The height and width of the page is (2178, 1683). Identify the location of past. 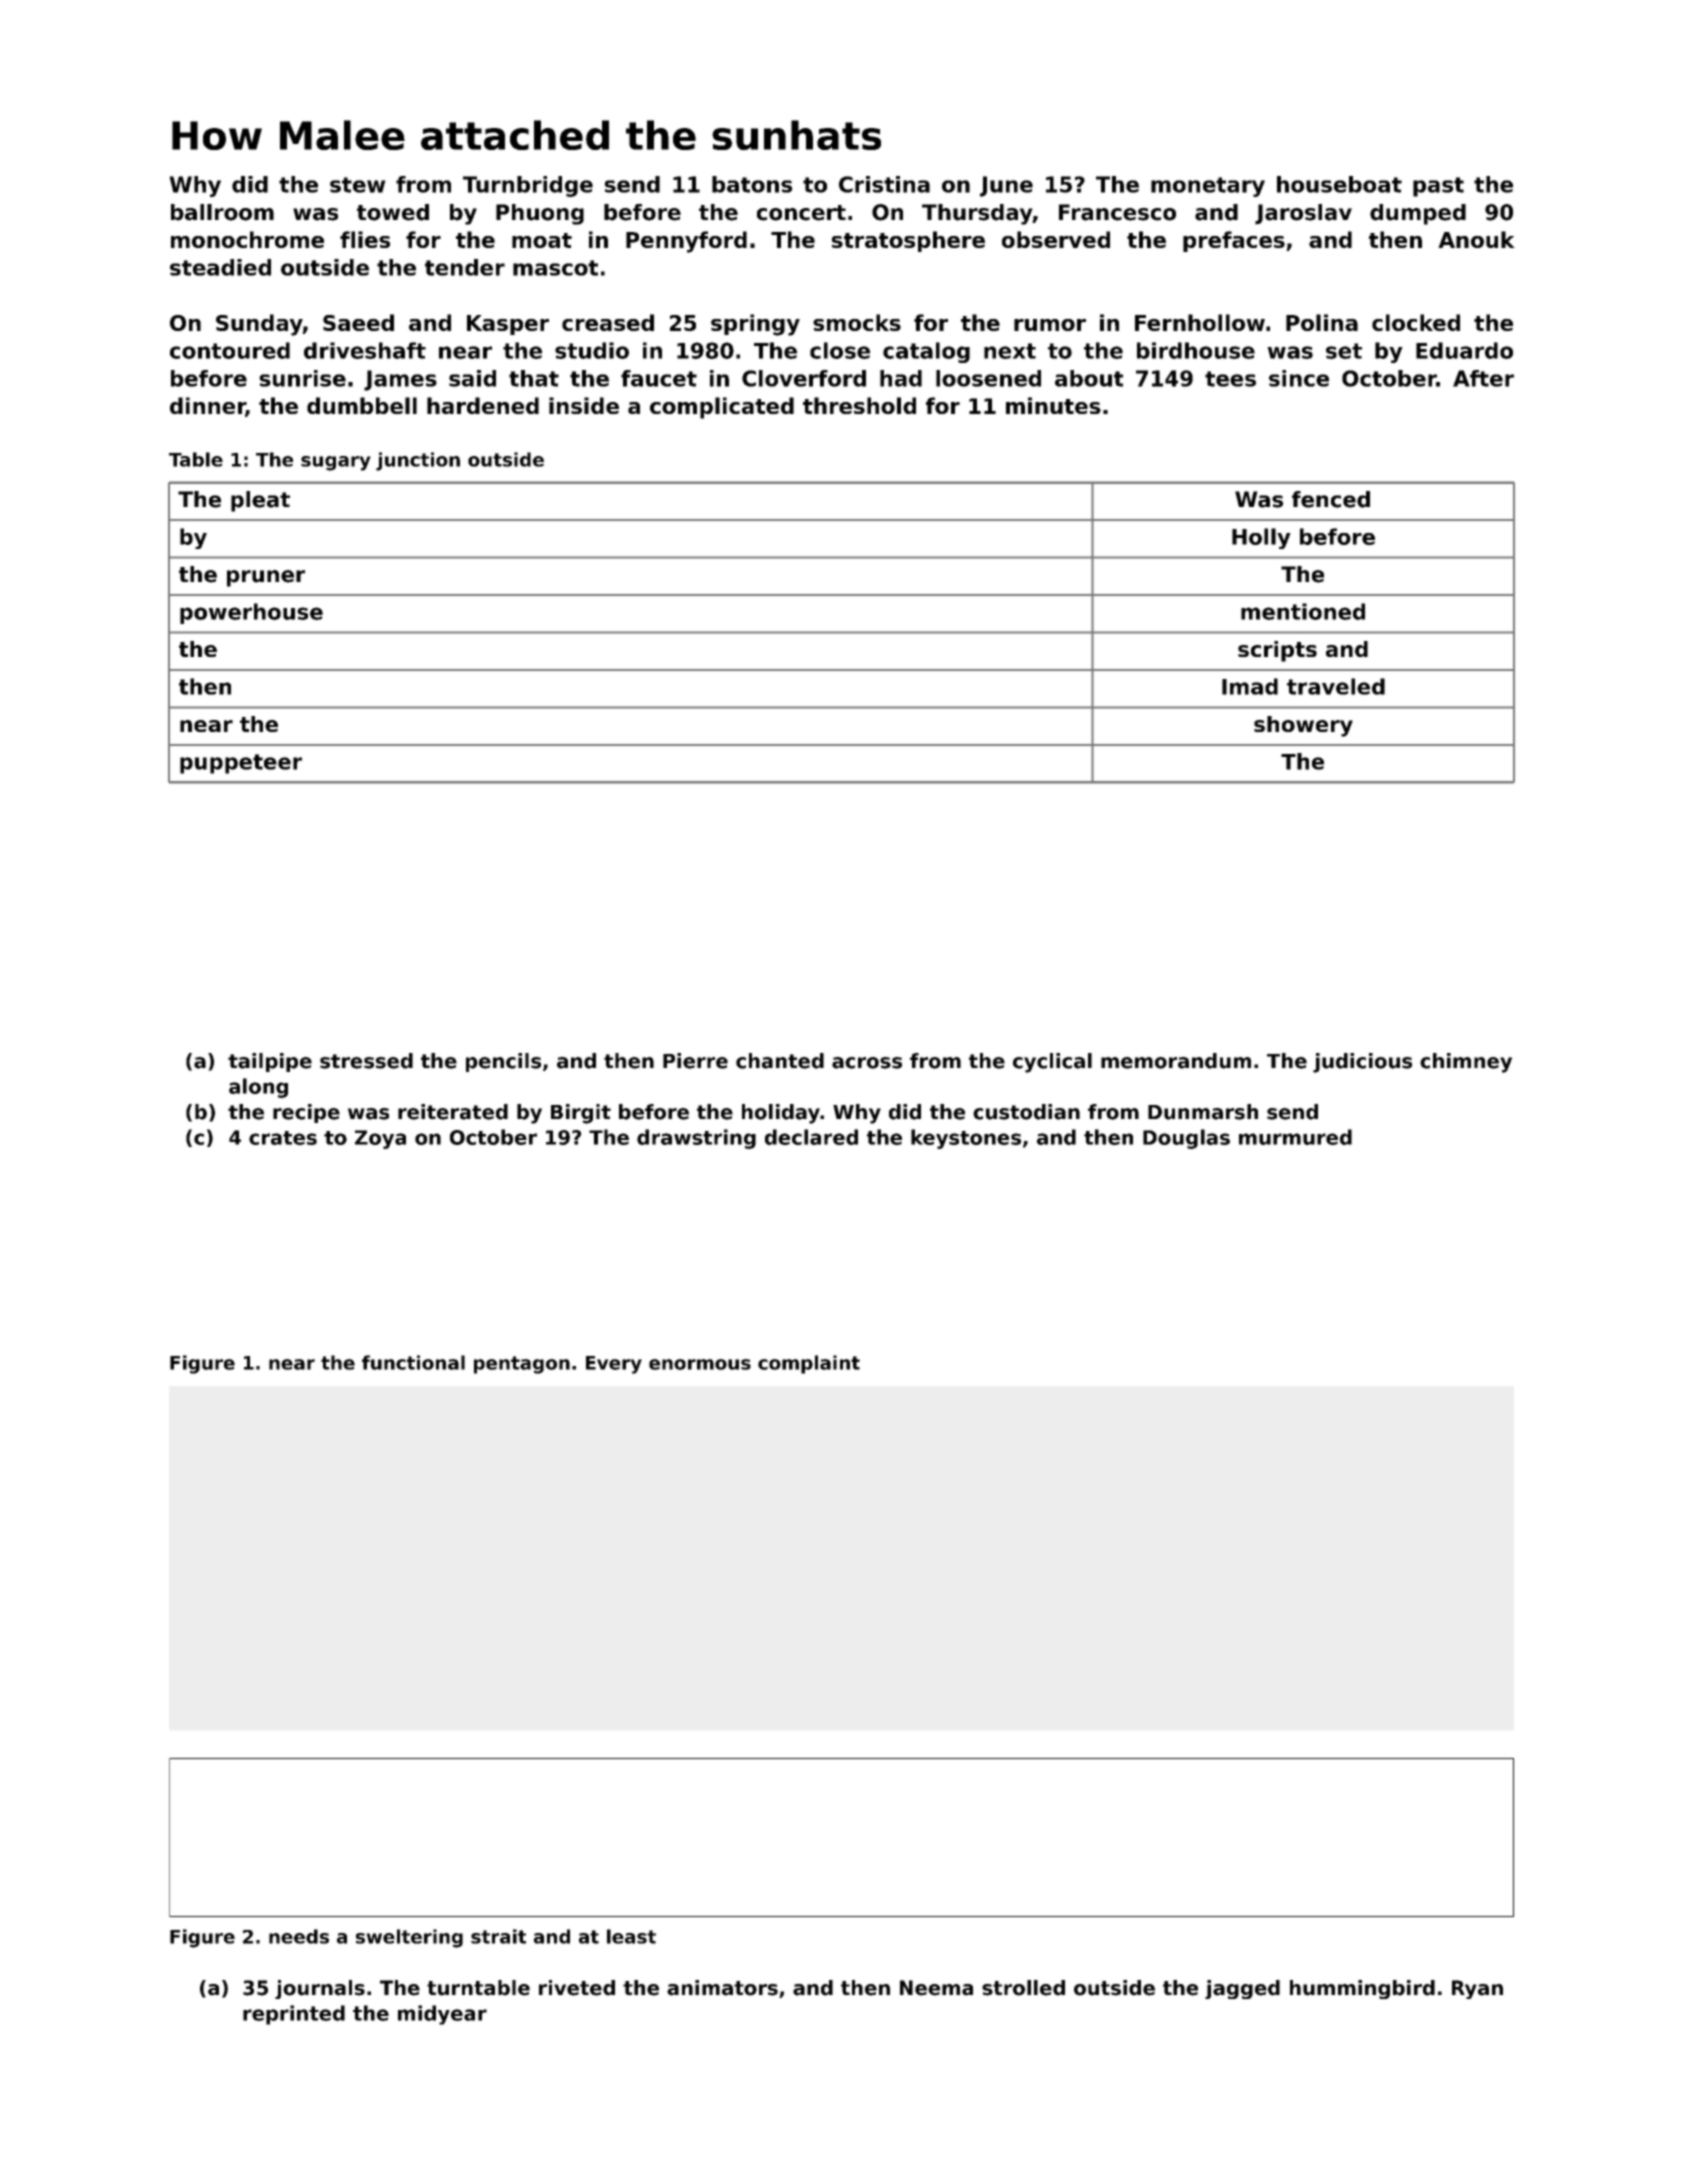
(1438, 187).
